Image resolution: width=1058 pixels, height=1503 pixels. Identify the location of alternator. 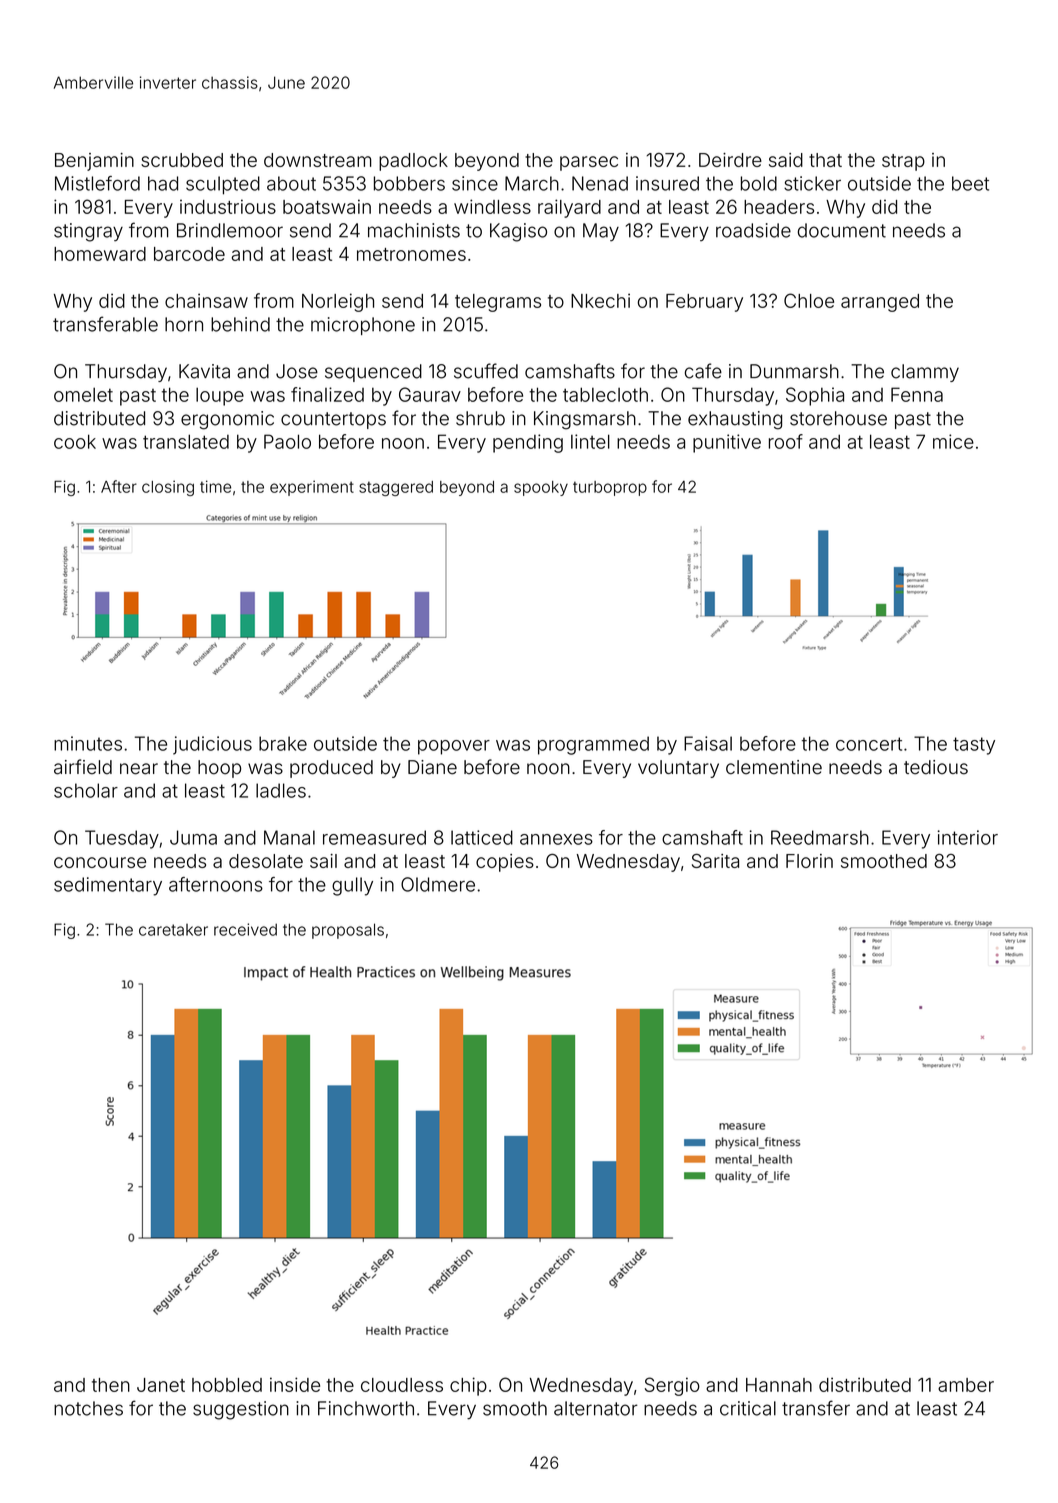
(596, 1408).
